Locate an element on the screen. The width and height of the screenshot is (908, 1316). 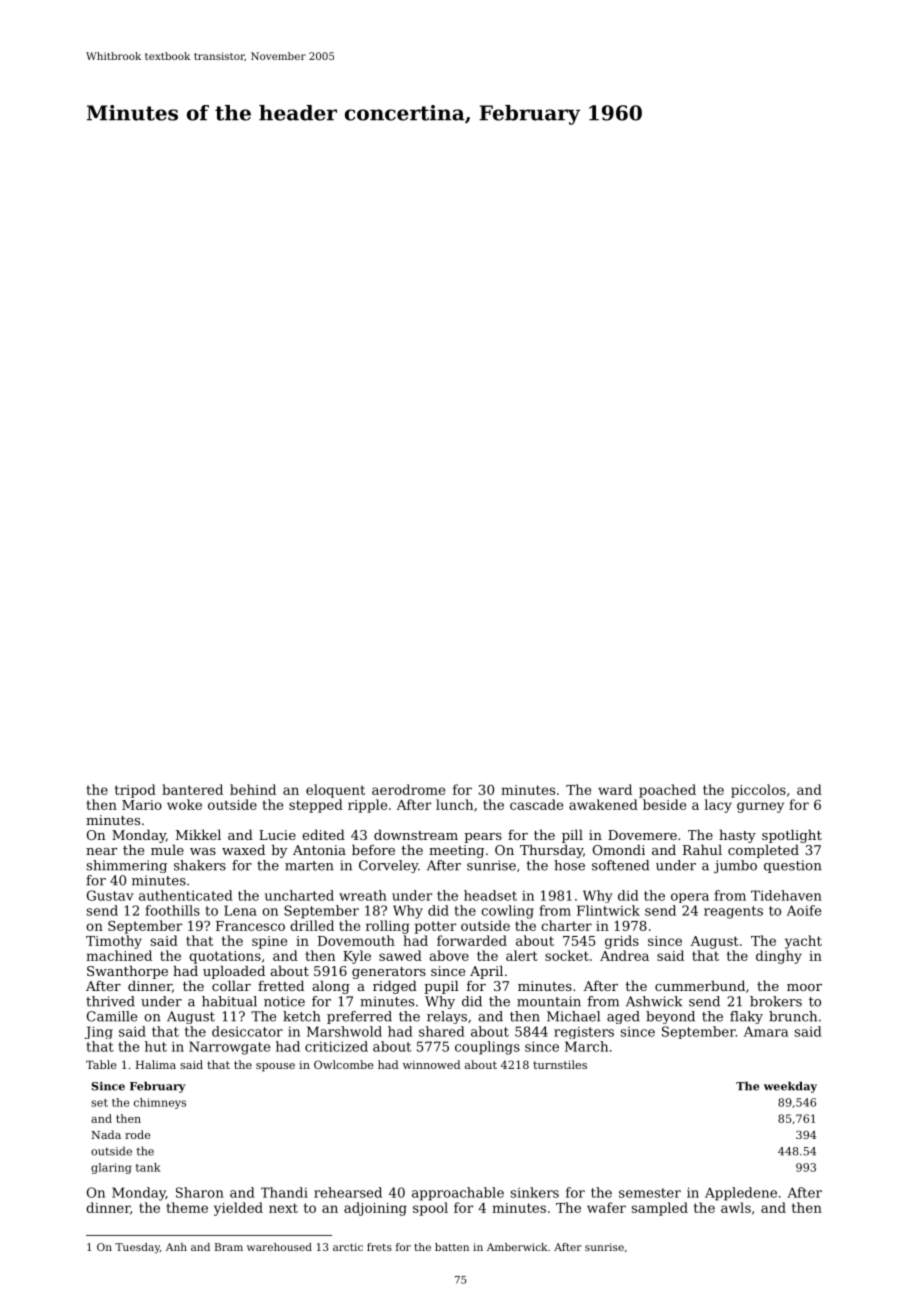
rode is located at coordinates (137, 1134).
